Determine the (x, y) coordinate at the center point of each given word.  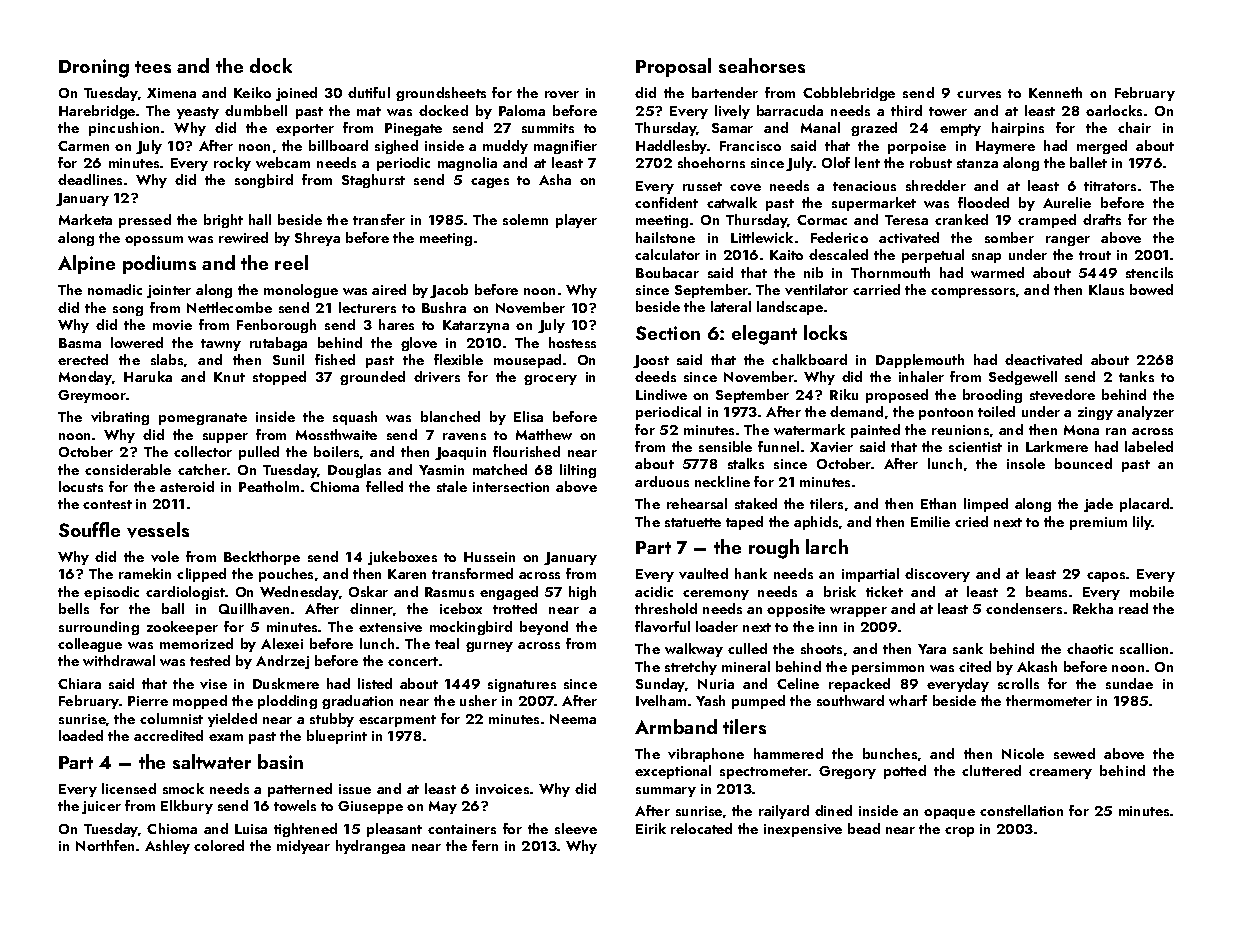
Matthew (544, 434)
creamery (1060, 774)
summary (666, 792)
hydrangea (370, 847)
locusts (81, 486)
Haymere (1005, 147)
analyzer (1145, 413)
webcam (283, 162)
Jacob (449, 291)
